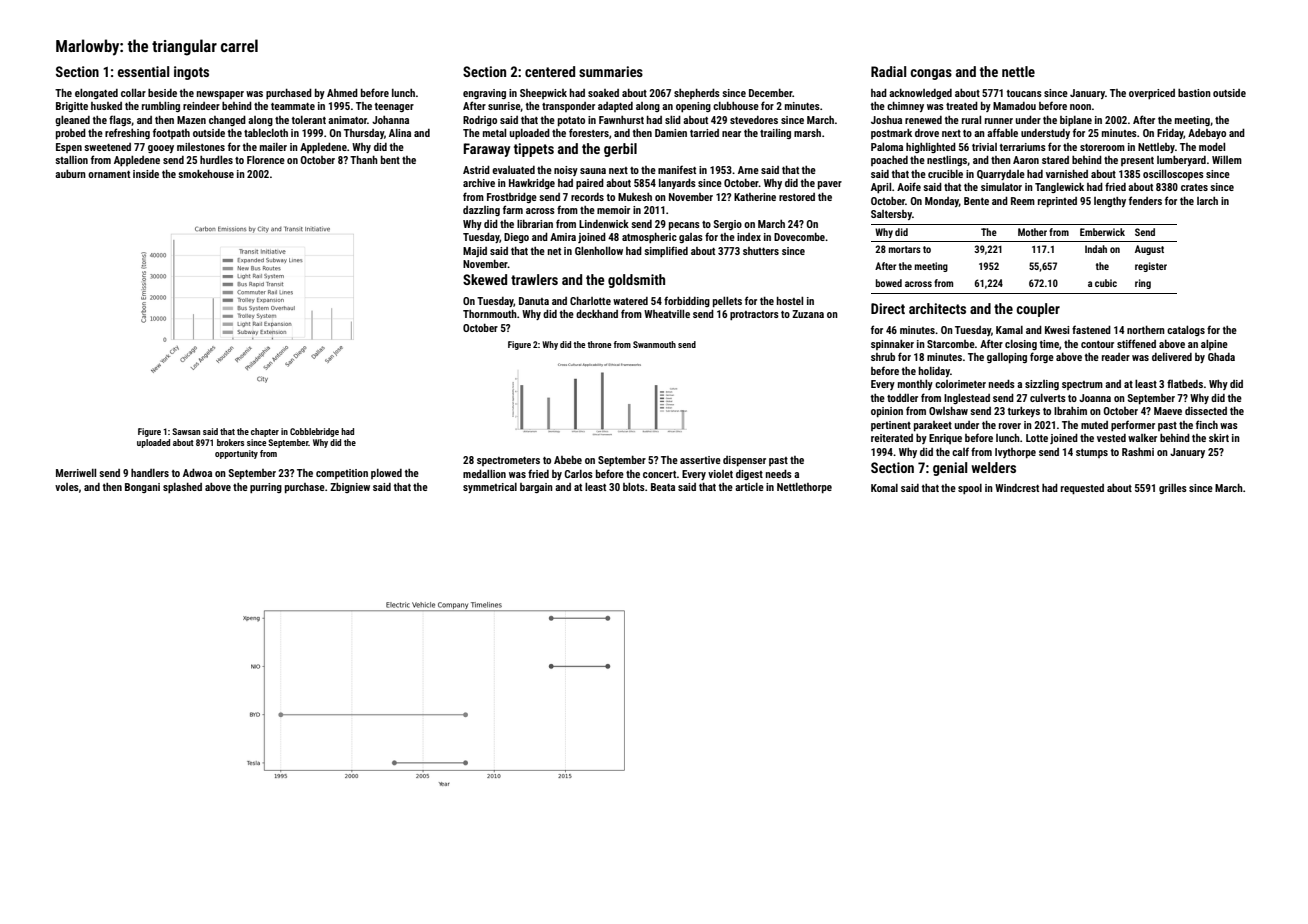 This page has width=1308, height=924. I want to click on Indah, so click(1096, 249).
